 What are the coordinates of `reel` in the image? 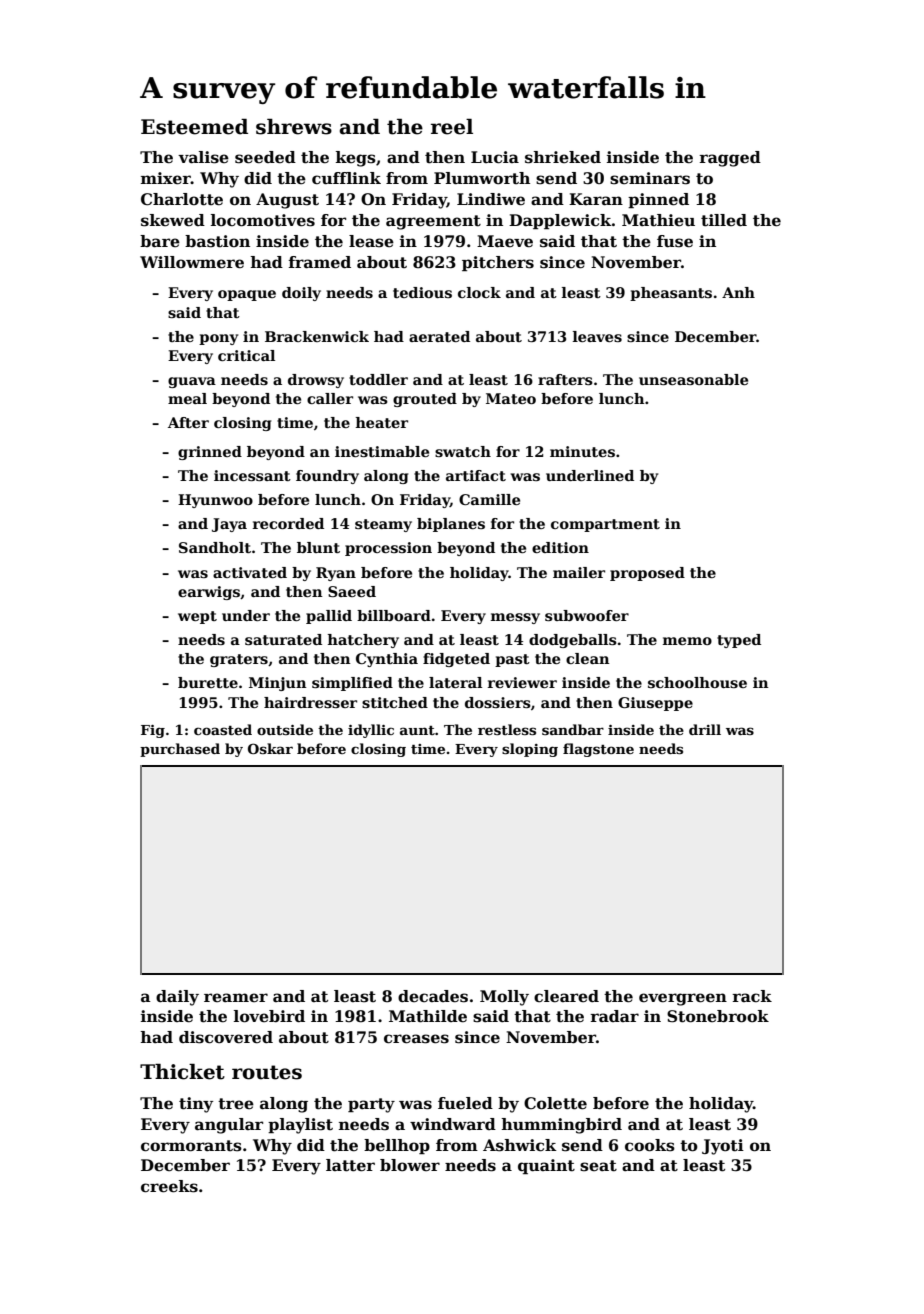 It's located at (452, 127).
